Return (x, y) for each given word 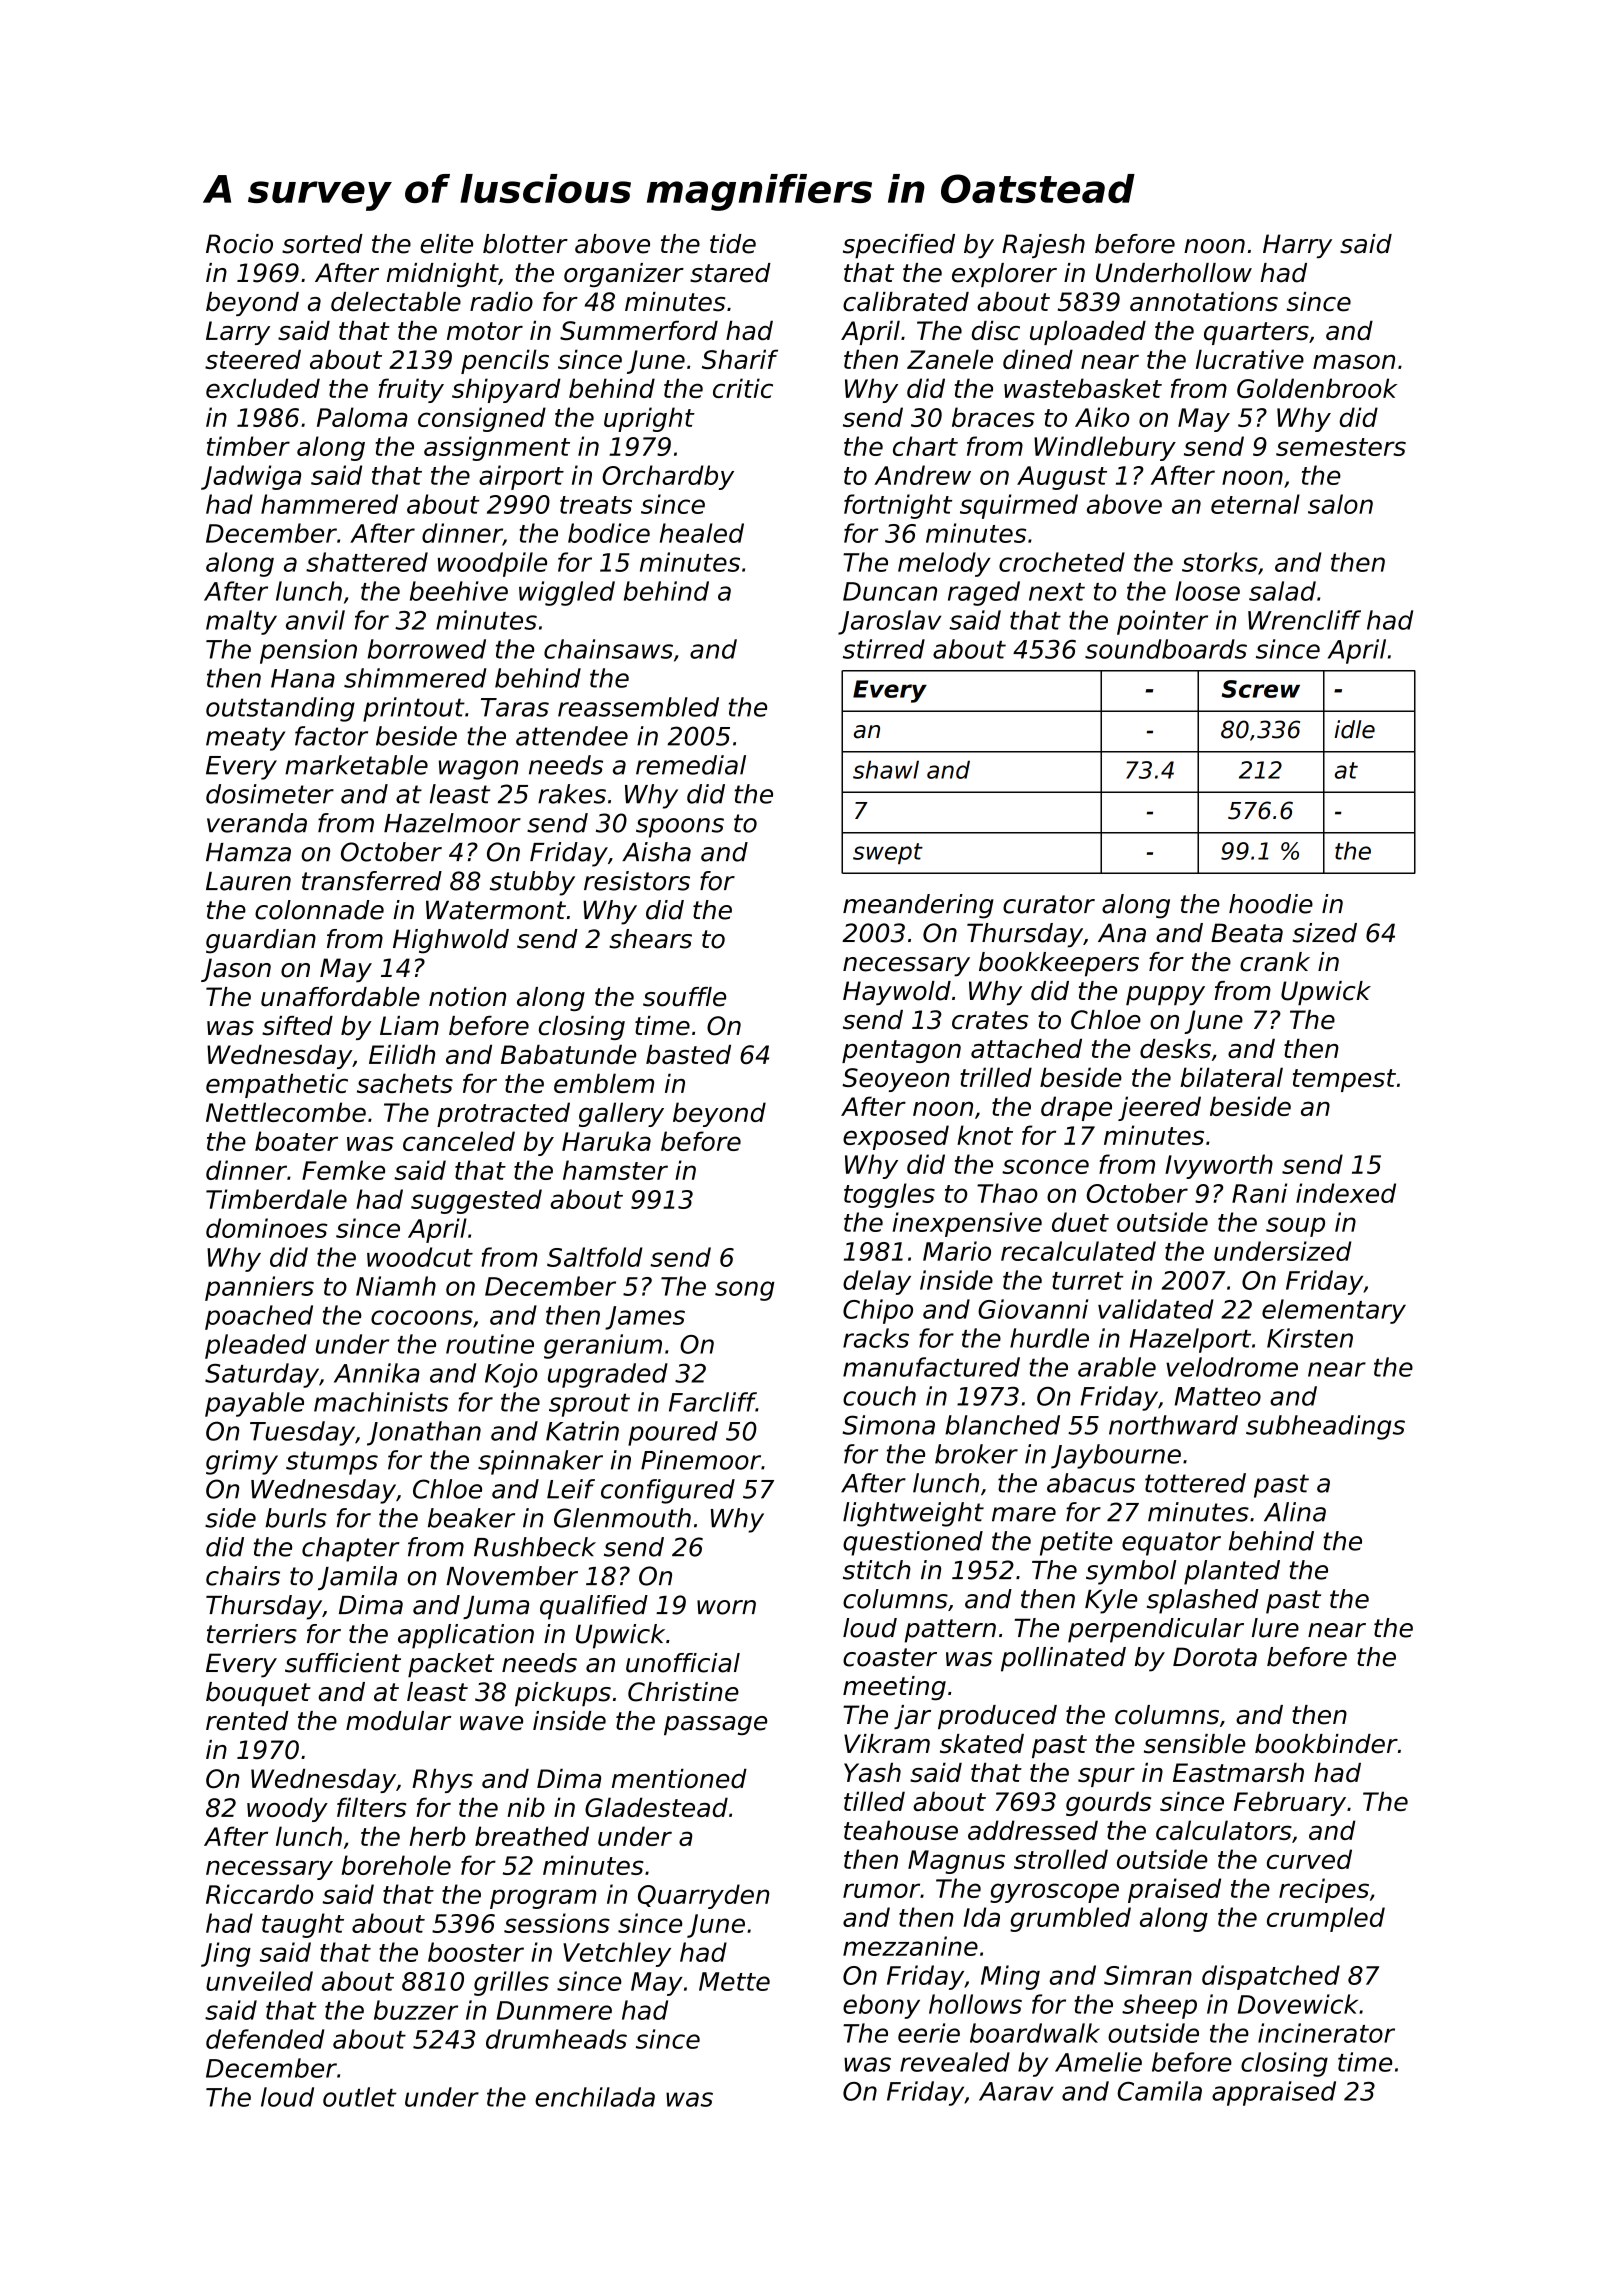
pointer (1162, 622)
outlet (360, 2097)
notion (467, 997)
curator (1049, 904)
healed (702, 533)
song (745, 1291)
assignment (497, 448)
